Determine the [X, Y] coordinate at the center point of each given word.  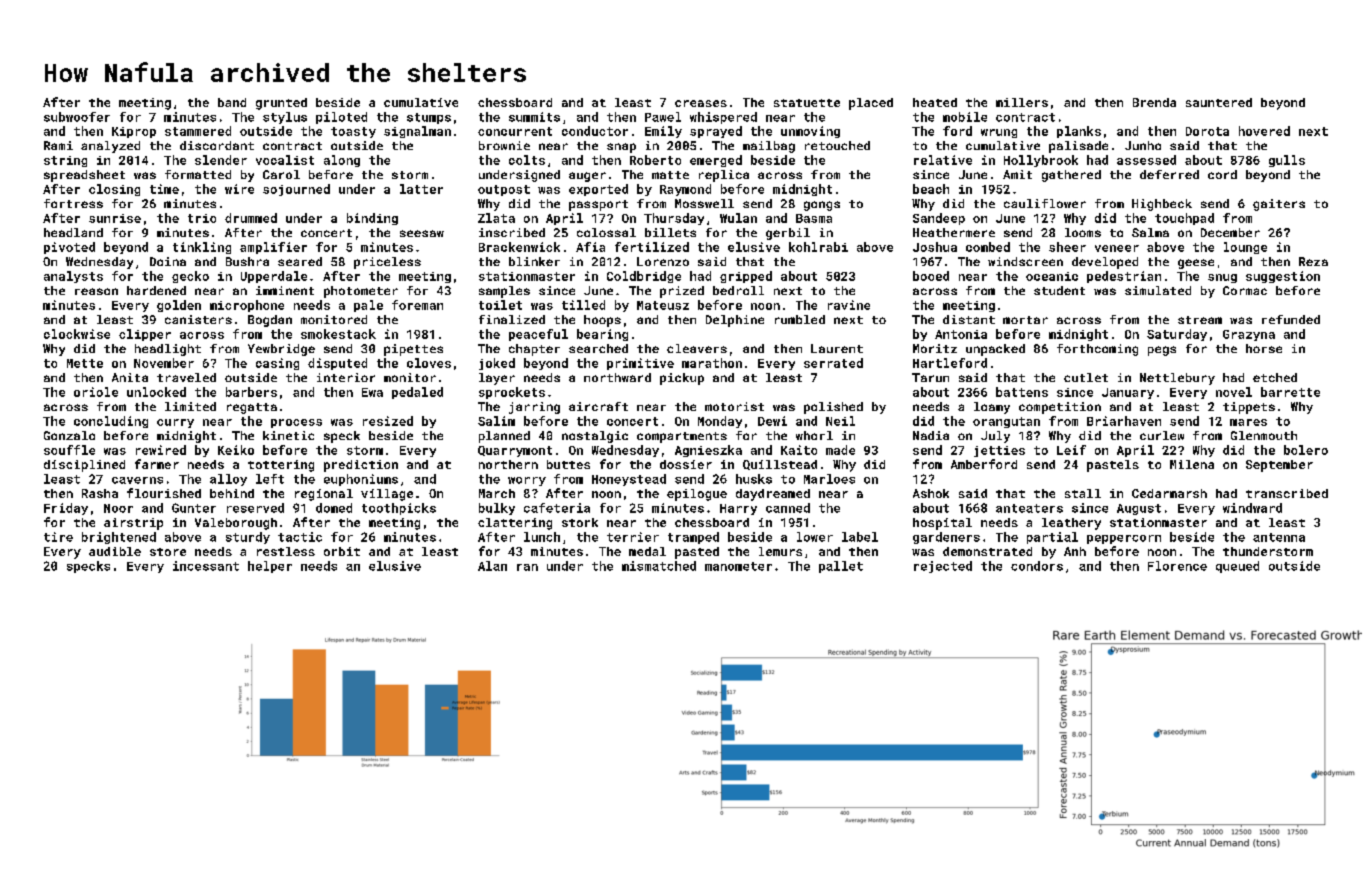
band [232, 102]
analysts [73, 277]
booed [931, 276]
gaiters [1279, 205]
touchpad [1184, 219]
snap [621, 148]
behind [232, 493]
